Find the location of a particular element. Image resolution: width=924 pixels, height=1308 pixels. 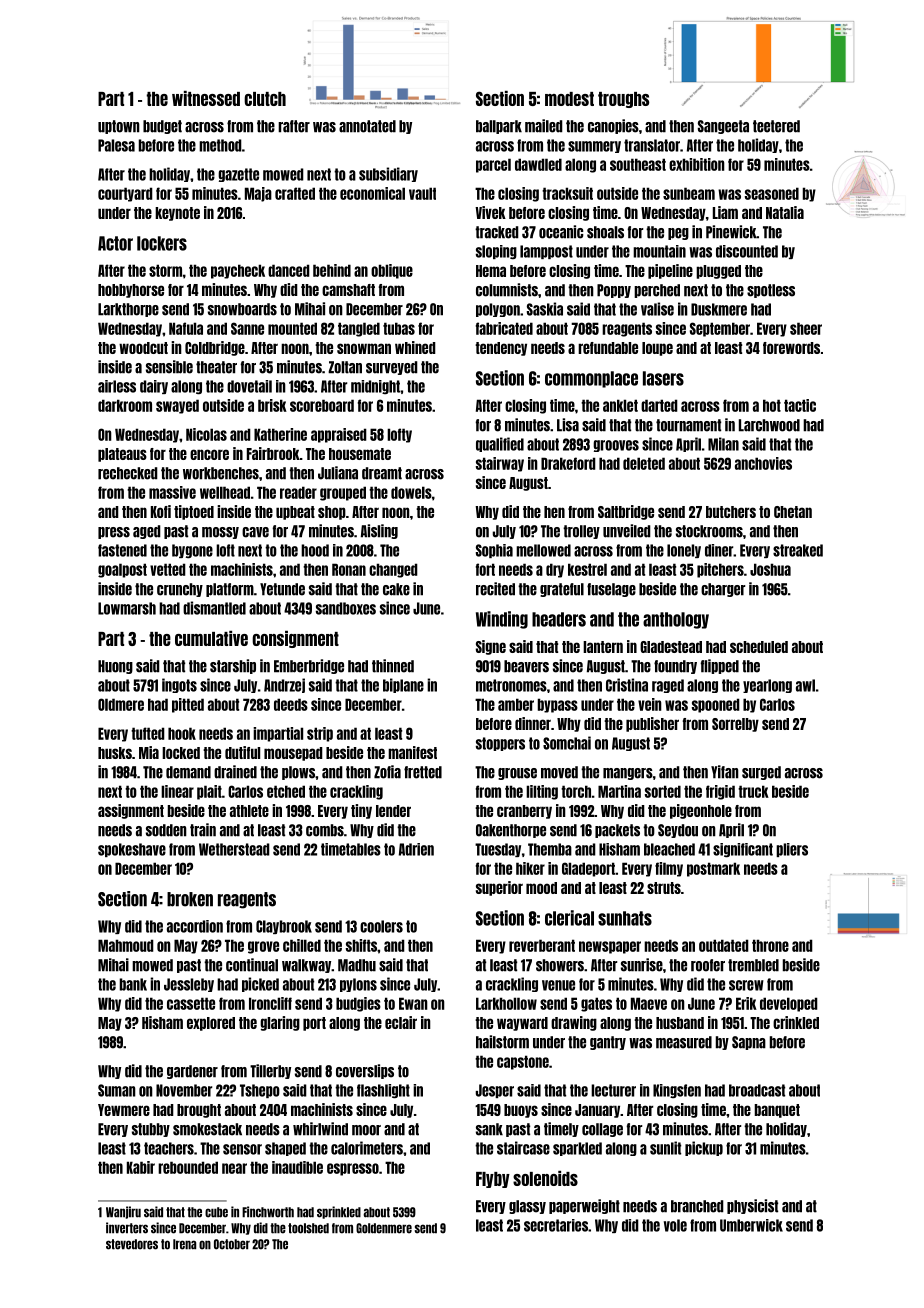

rechecked is located at coordinates (128, 473).
